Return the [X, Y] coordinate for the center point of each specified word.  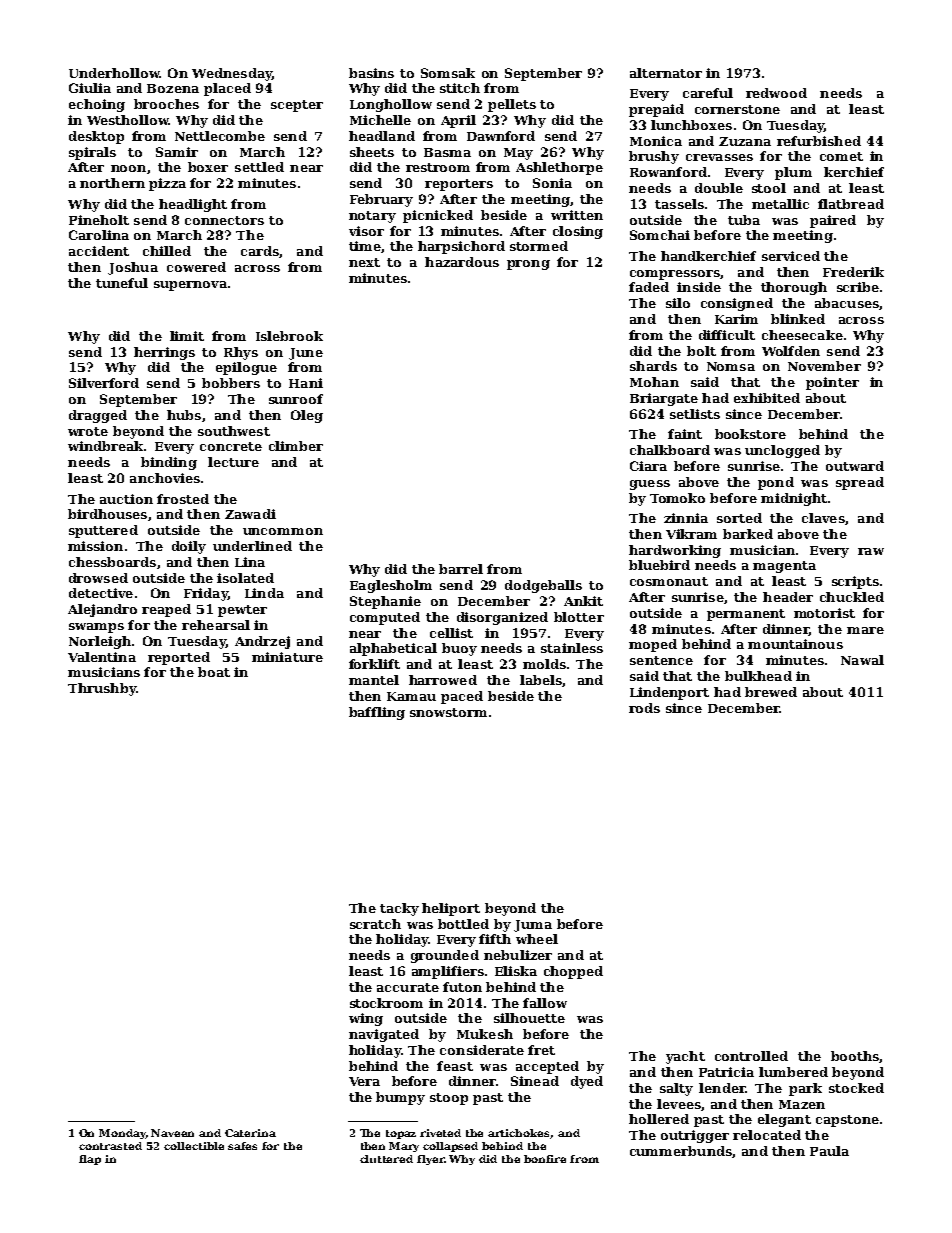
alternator [666, 73]
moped [653, 645]
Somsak [448, 73]
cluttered [386, 1159]
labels [541, 680]
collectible [194, 1146]
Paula [829, 1151]
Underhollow [114, 73]
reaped [166, 610]
